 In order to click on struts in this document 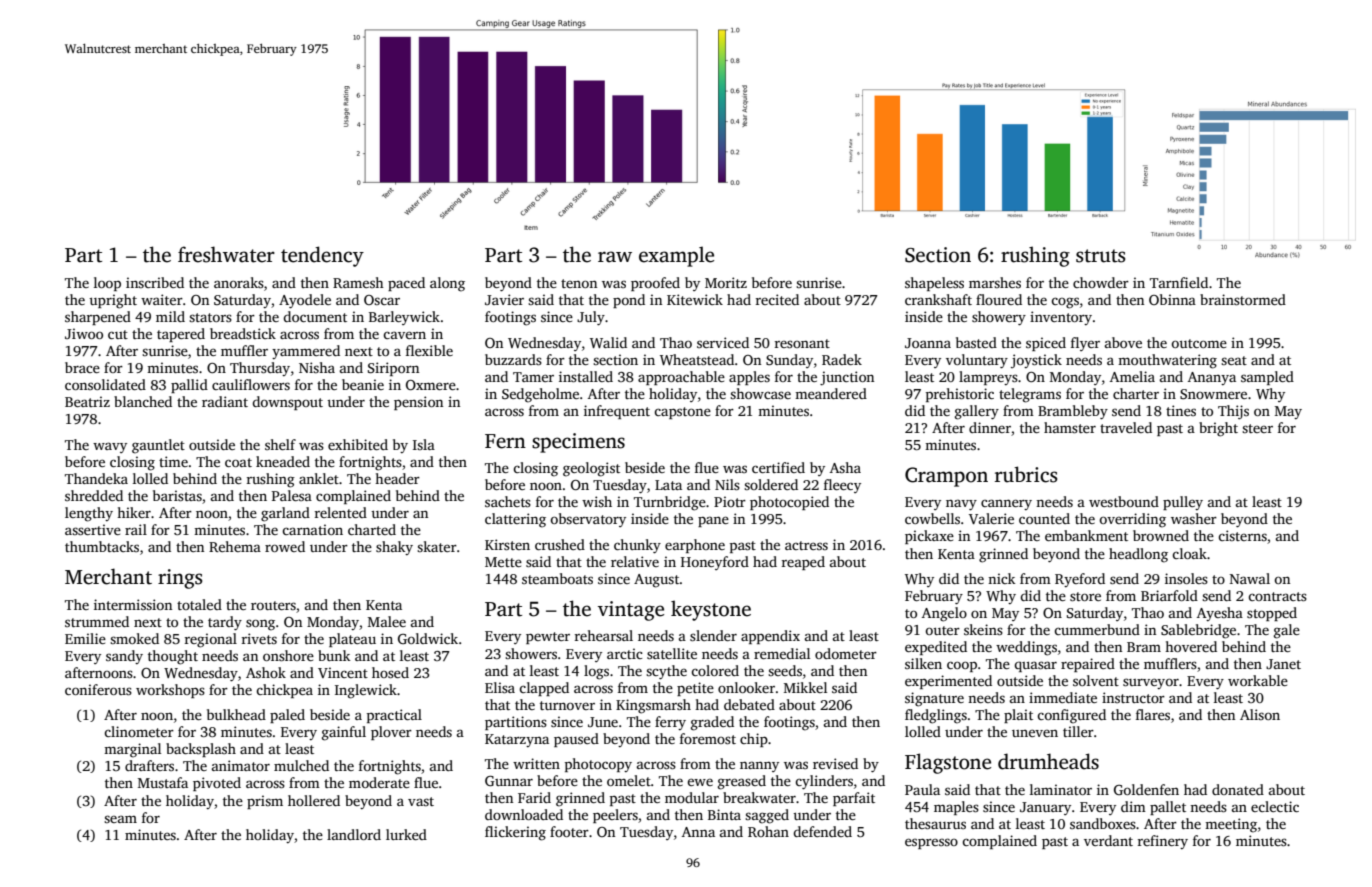, I will do `click(1100, 256)`.
